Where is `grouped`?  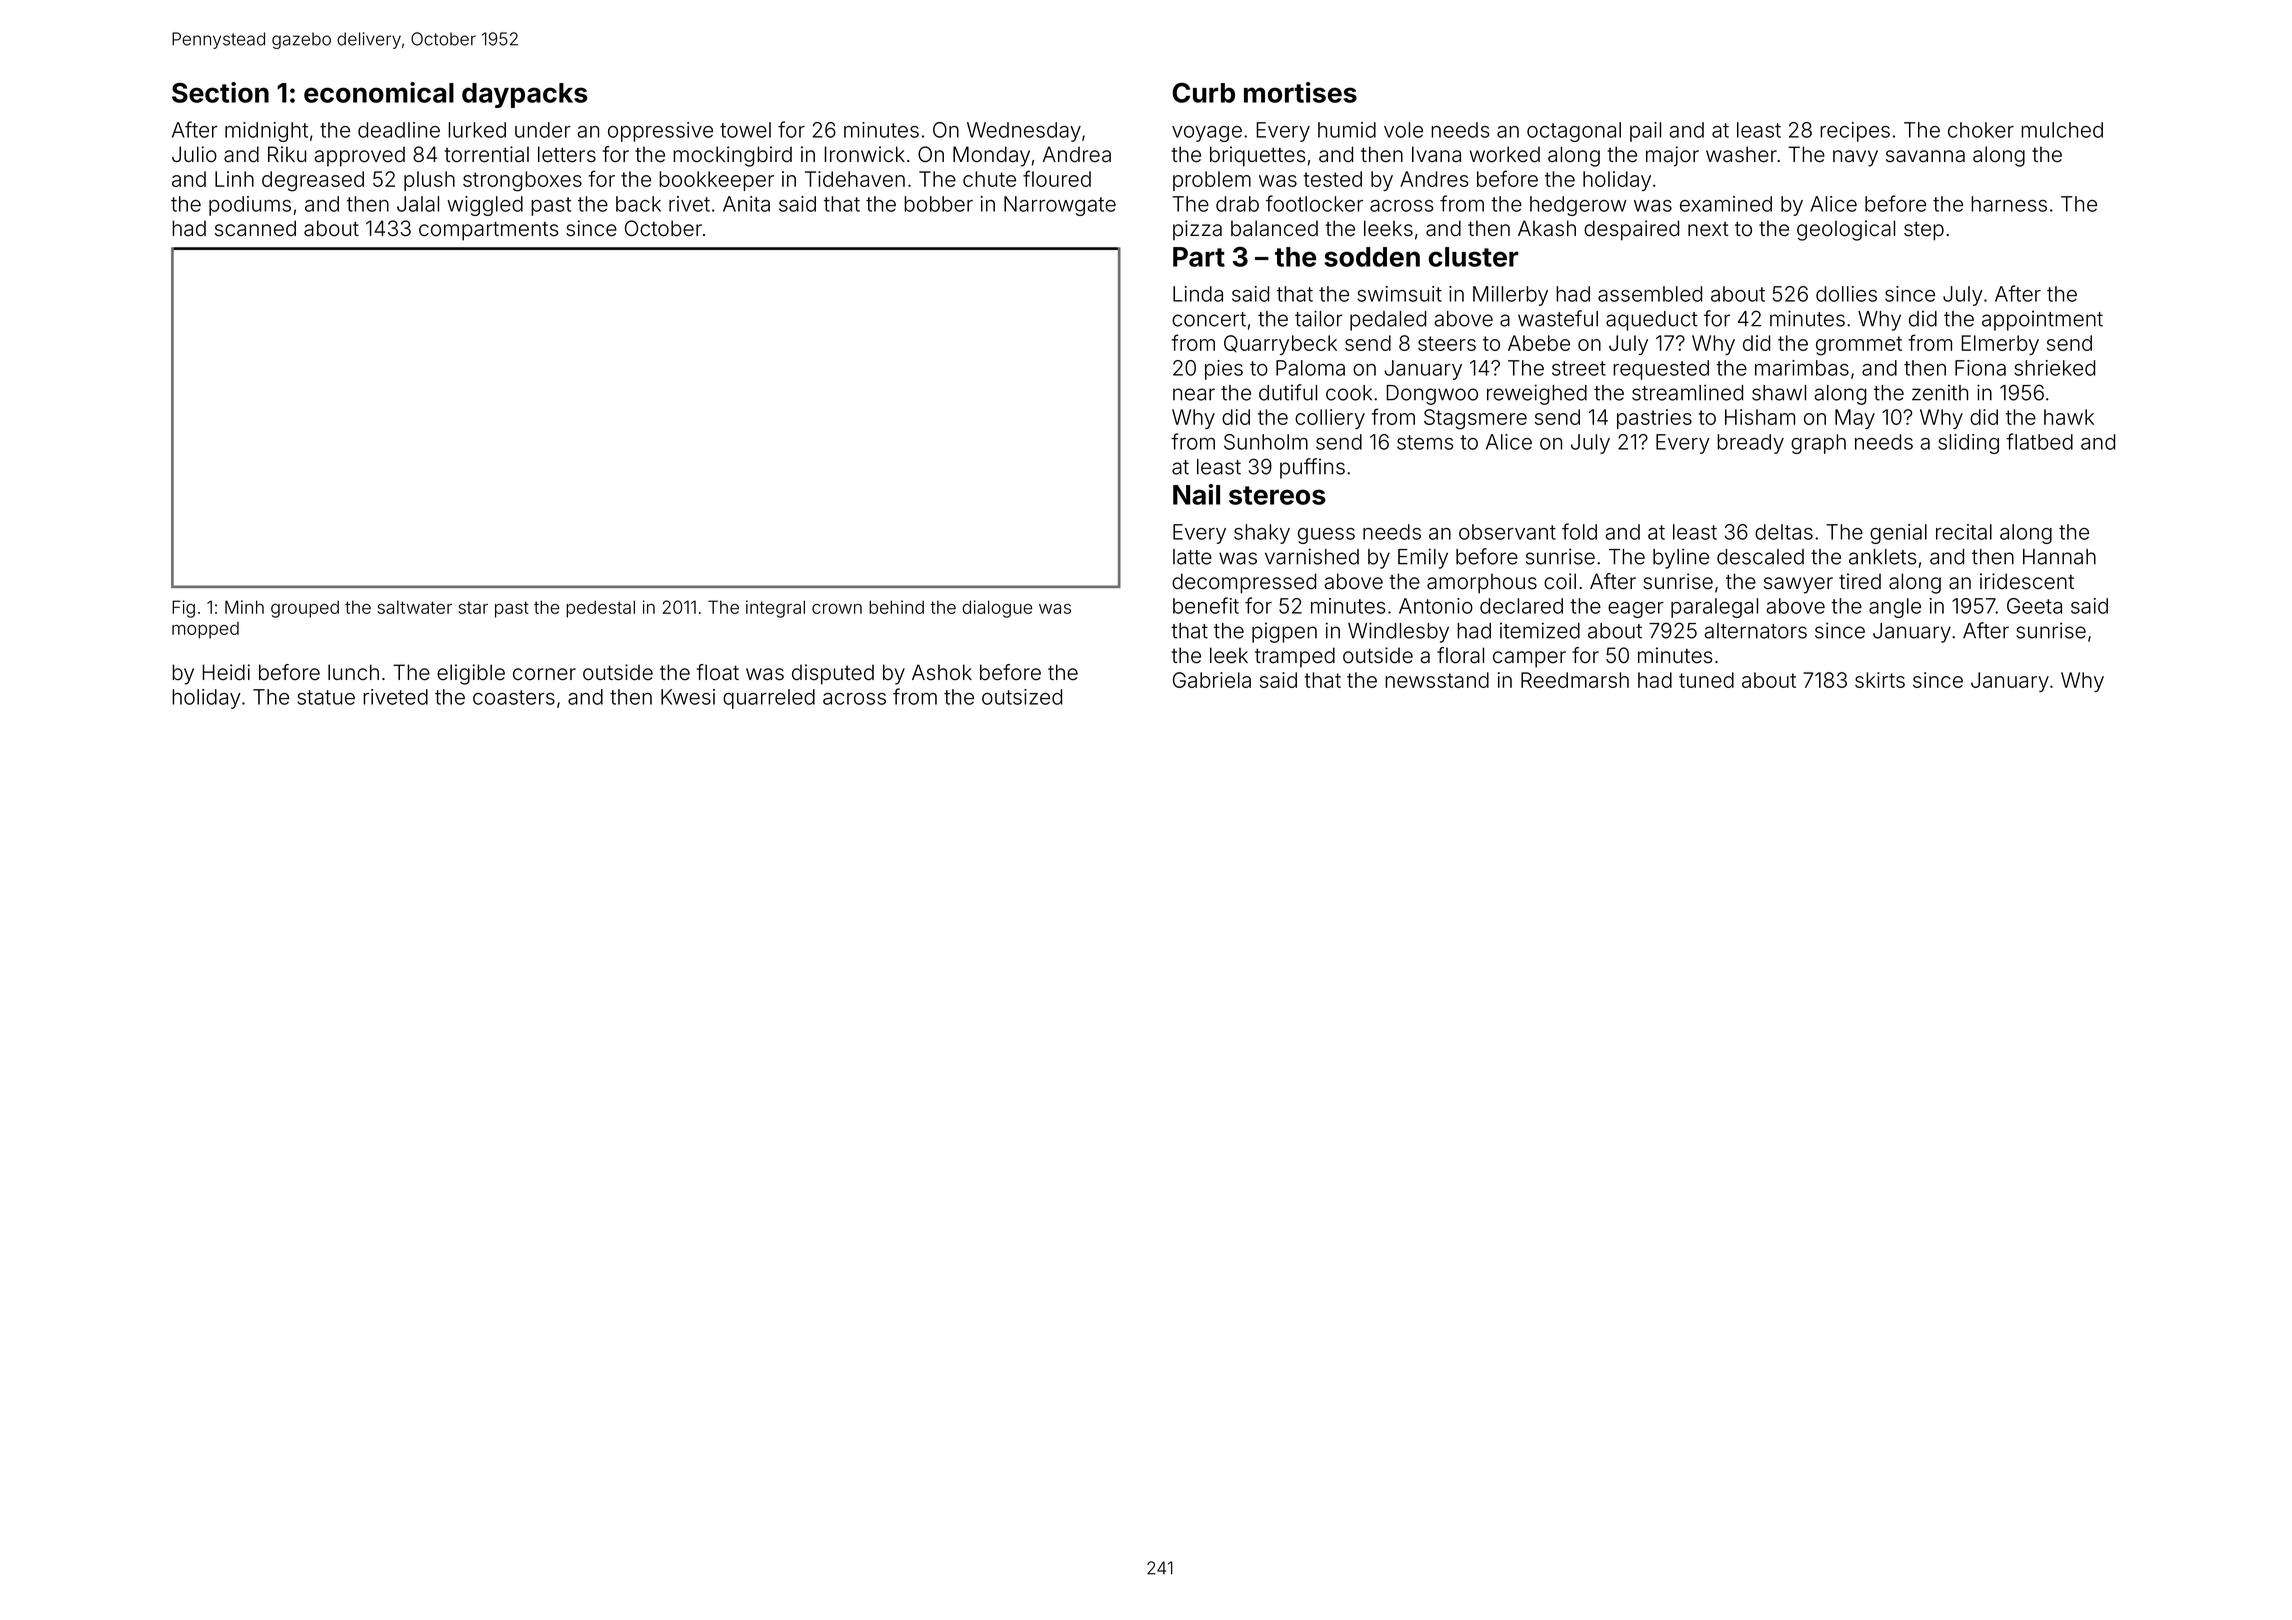 grouped is located at coordinates (305, 609).
